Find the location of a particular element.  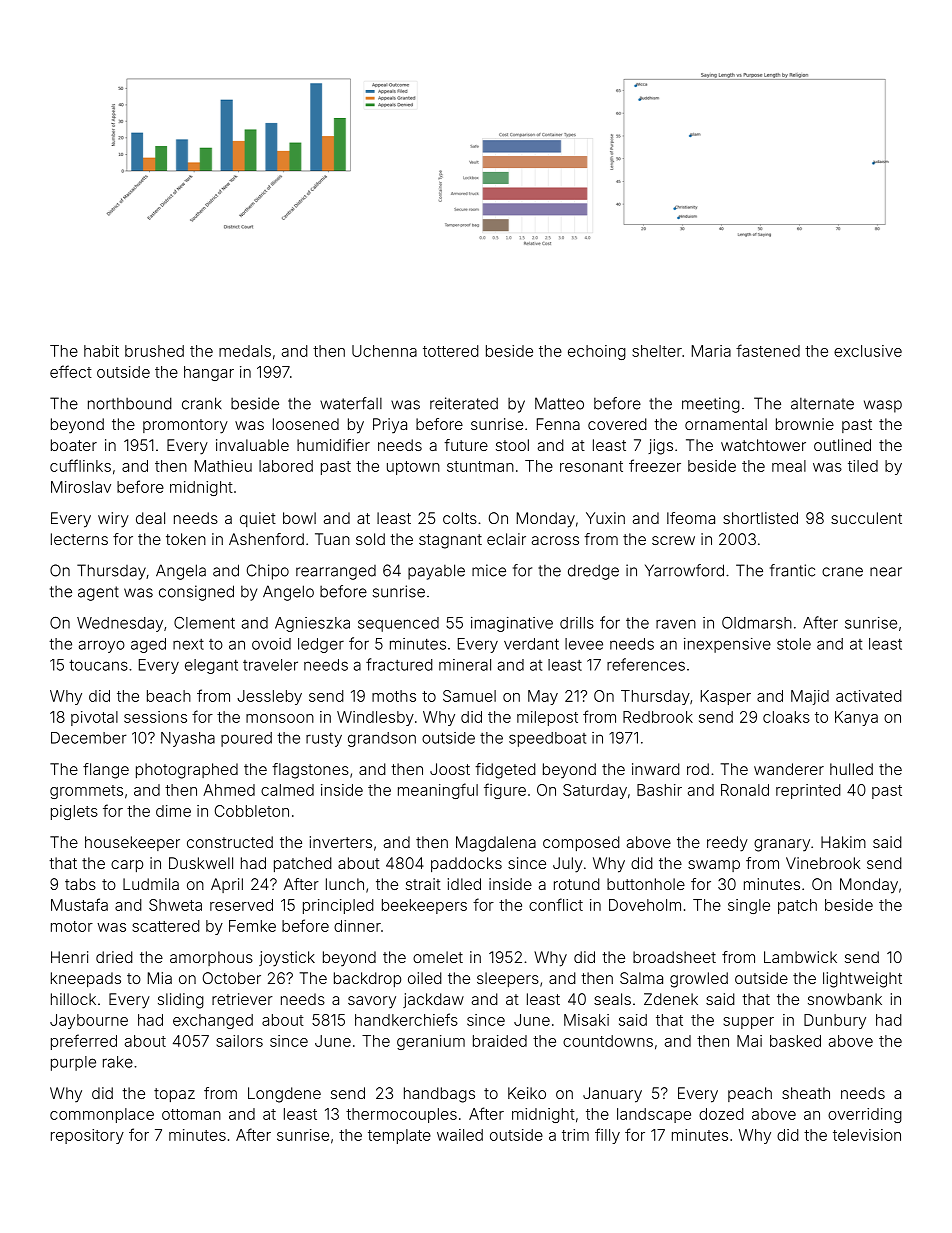

meaningful is located at coordinates (438, 791).
